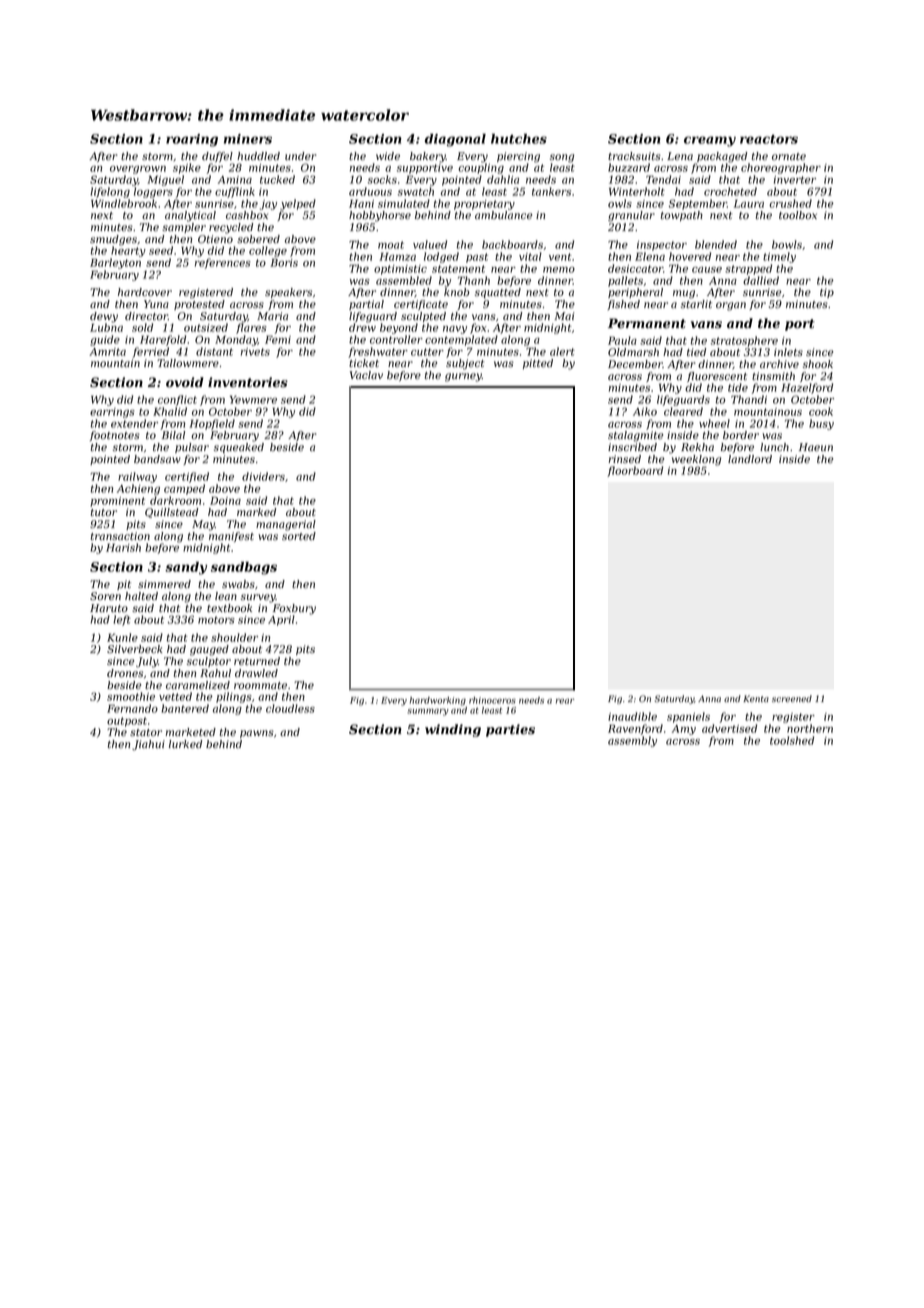  Describe the element at coordinates (463, 377) in the screenshot. I see `gurney` at that location.
